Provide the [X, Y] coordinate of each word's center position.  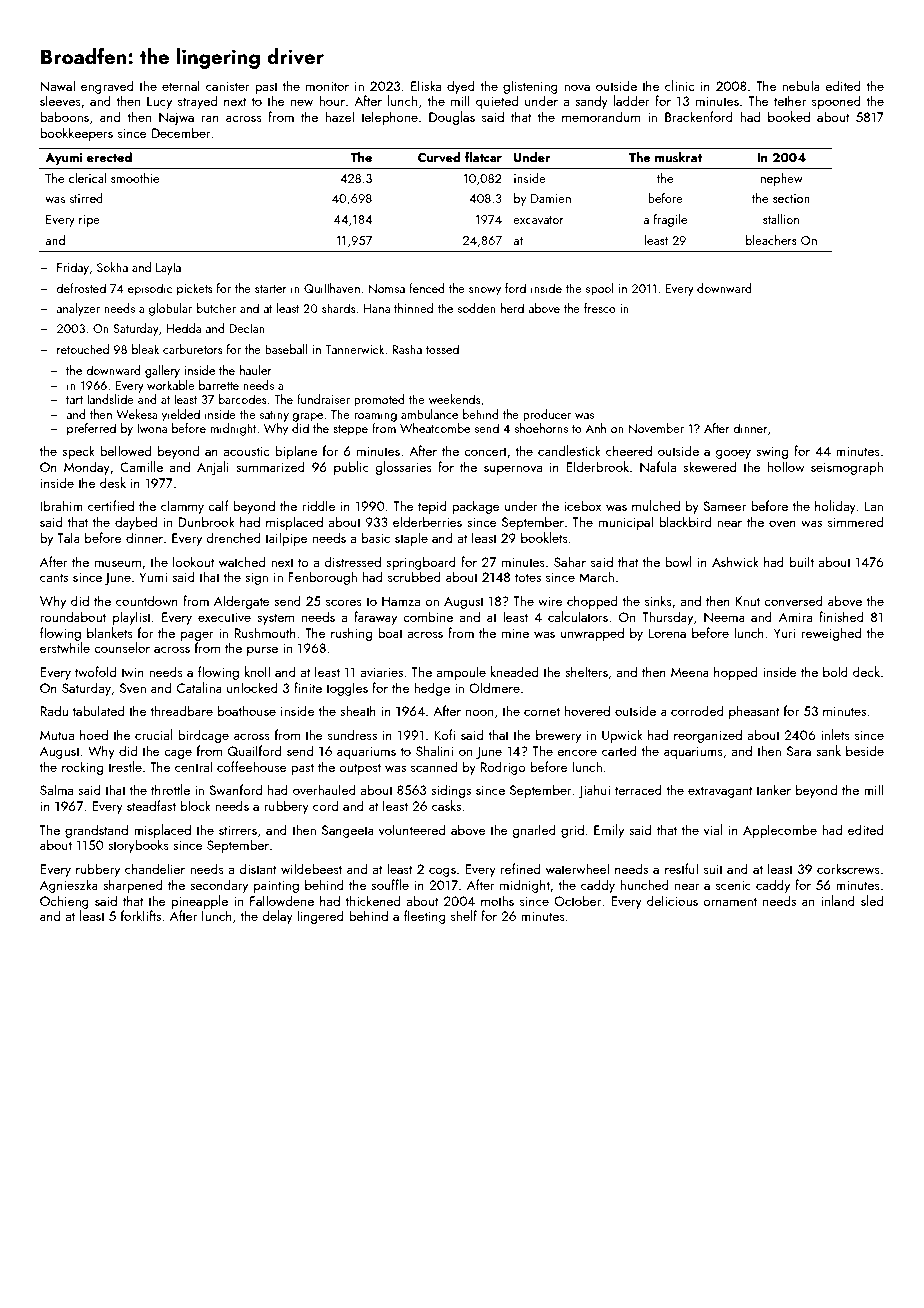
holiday [835, 507]
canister [228, 86]
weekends [455, 399]
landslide [110, 399]
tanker [773, 789]
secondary [219, 886]
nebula [801, 85]
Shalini [434, 750]
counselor [122, 647]
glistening [530, 87]
